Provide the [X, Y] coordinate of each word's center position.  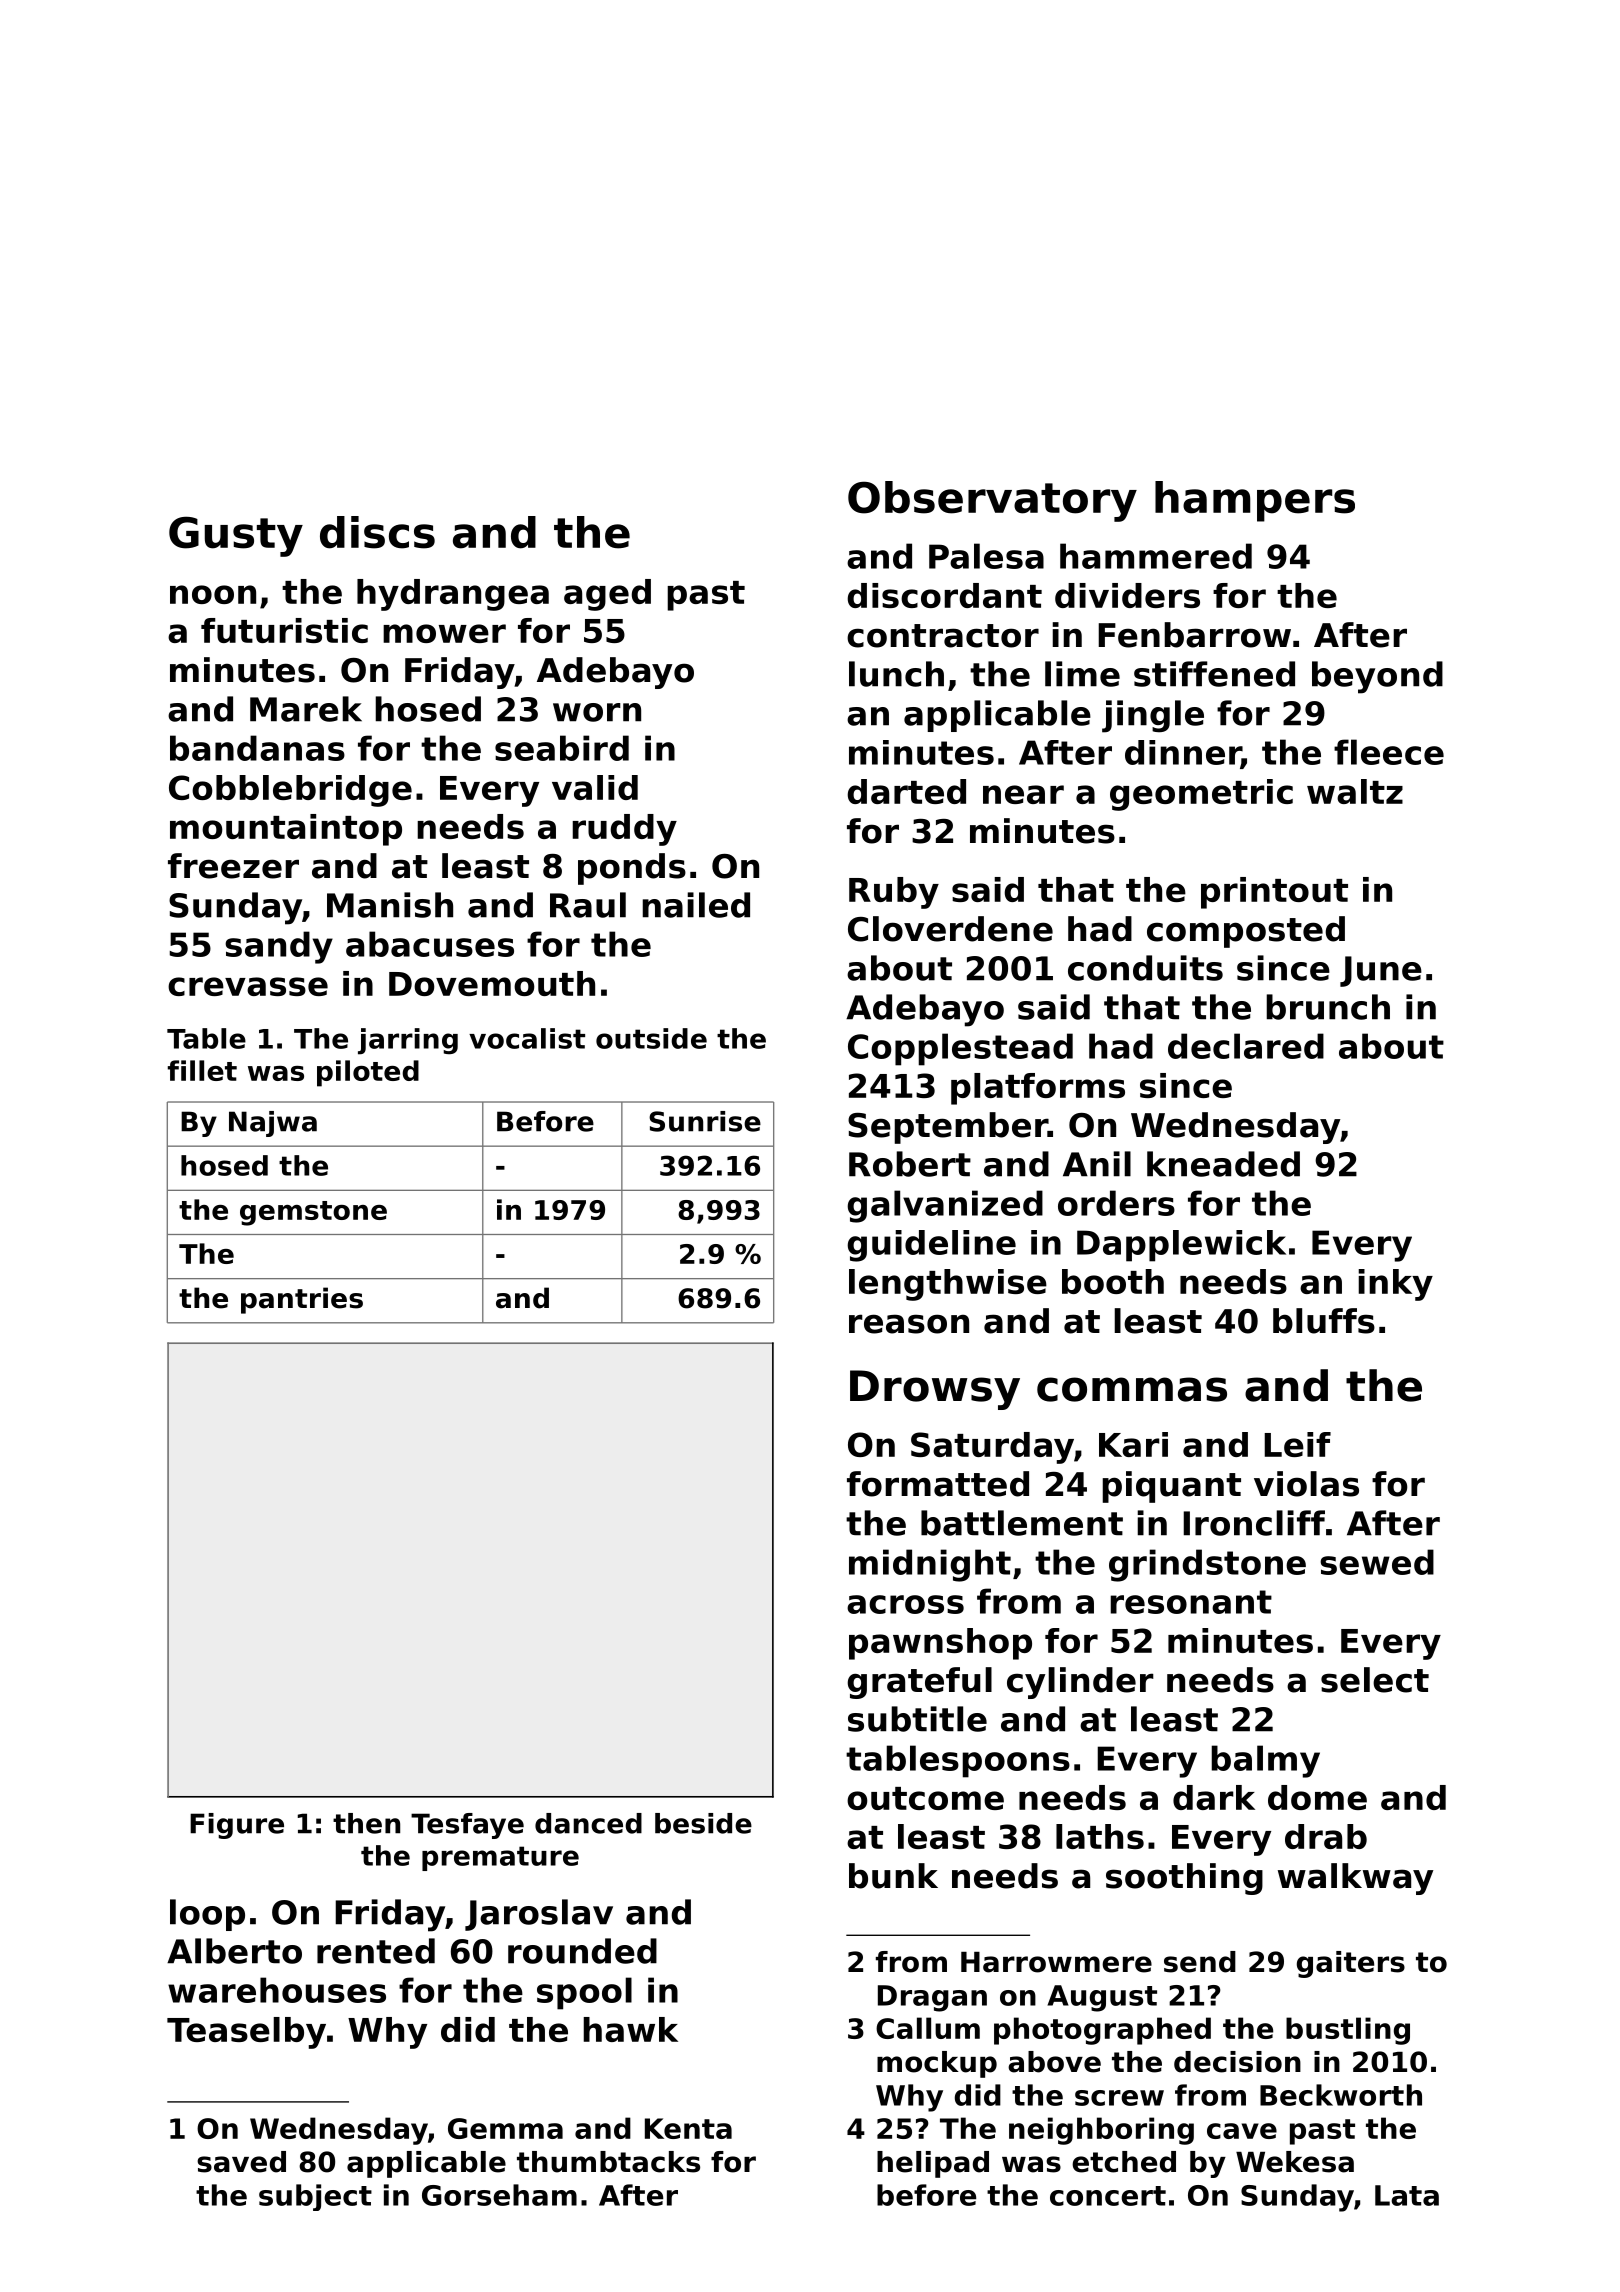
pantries [302, 1300]
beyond [1377, 677]
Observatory [992, 501]
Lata [1407, 2195]
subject [315, 2197]
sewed [1377, 1562]
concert [1108, 2196]
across [905, 1604]
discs [377, 532]
